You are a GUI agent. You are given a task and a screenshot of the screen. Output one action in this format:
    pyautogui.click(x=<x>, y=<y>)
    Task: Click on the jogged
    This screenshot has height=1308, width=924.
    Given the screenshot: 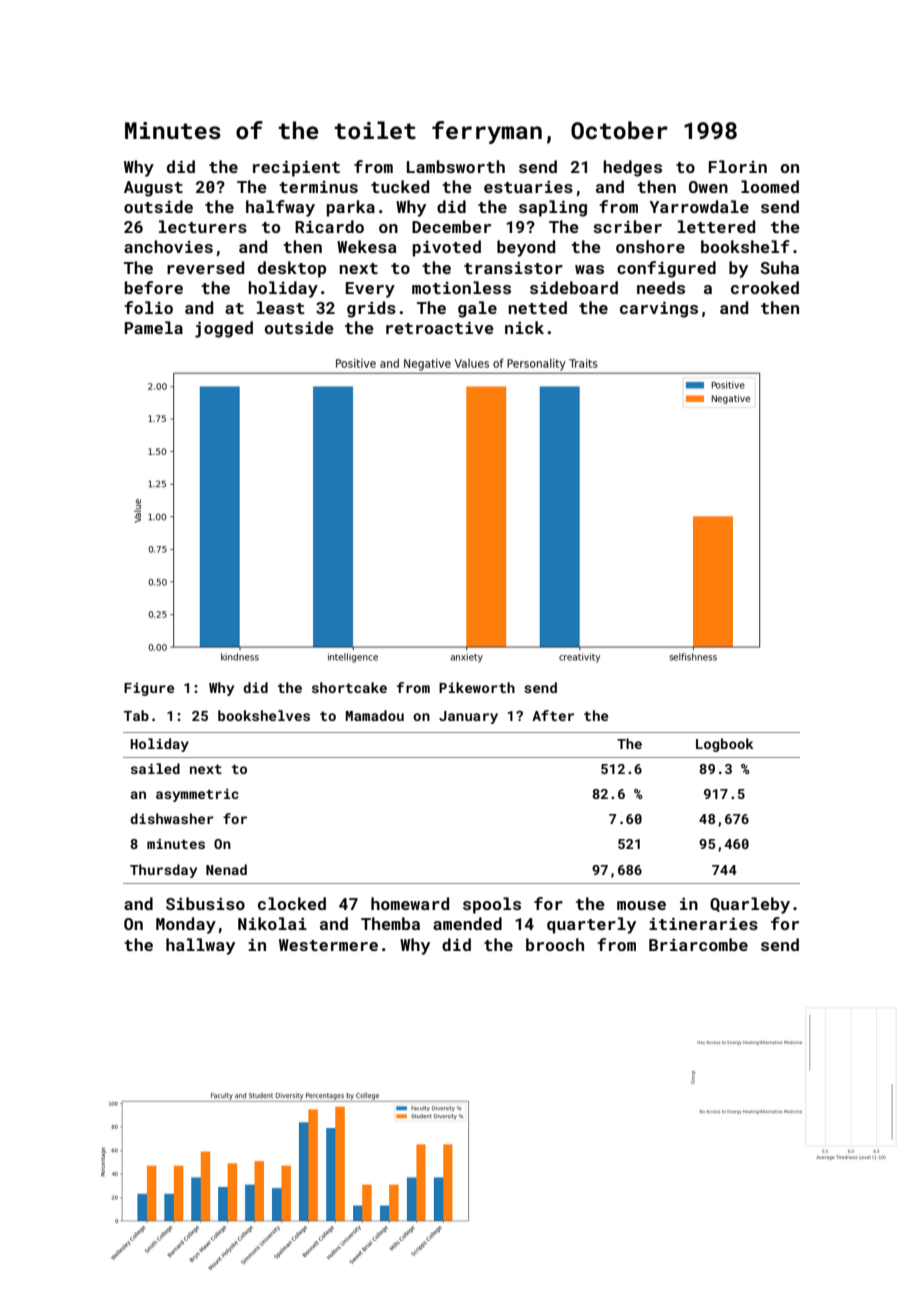 What is the action you would take?
    pyautogui.click(x=224, y=329)
